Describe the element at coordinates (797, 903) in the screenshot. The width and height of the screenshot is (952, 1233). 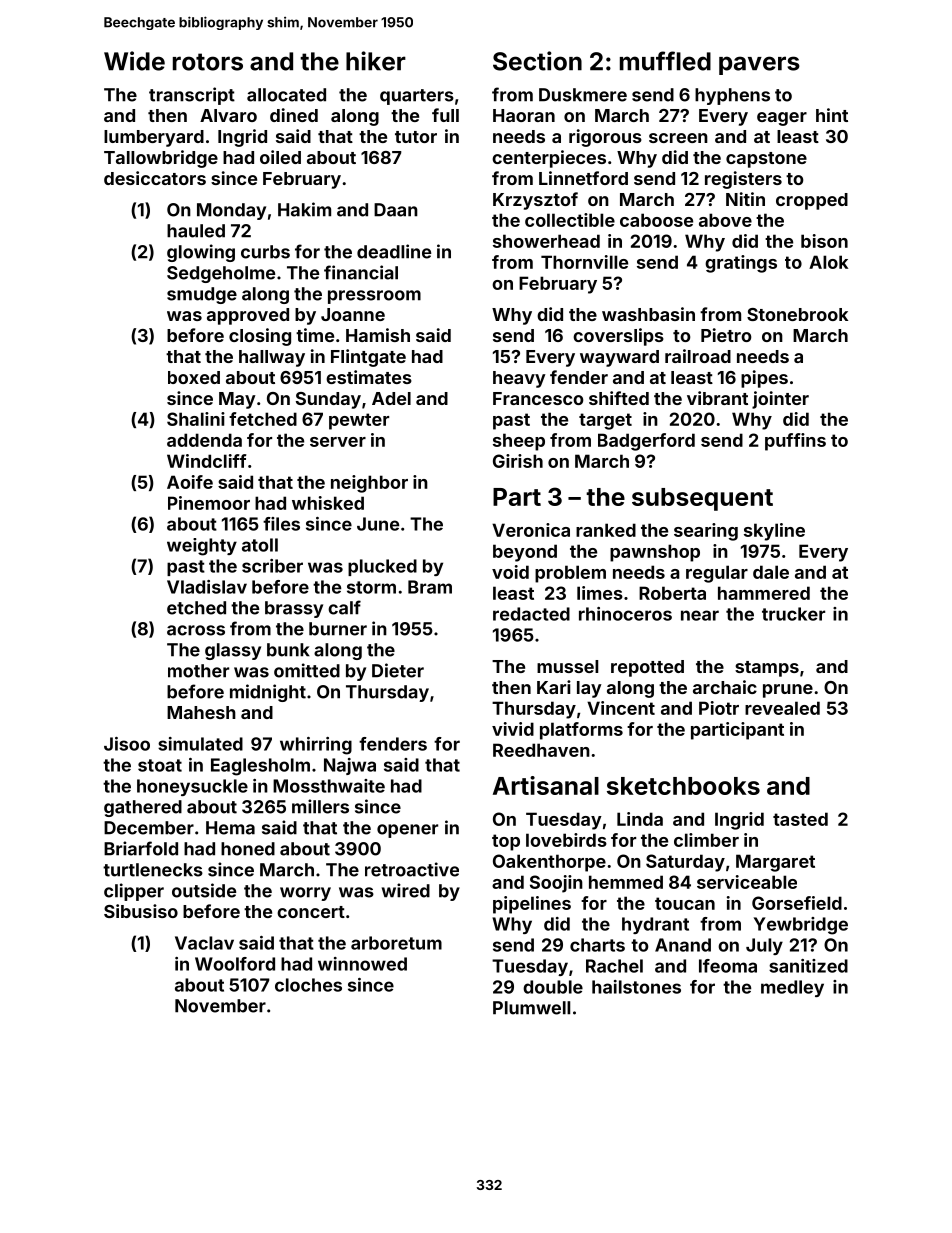
I see `Gorsefield` at that location.
